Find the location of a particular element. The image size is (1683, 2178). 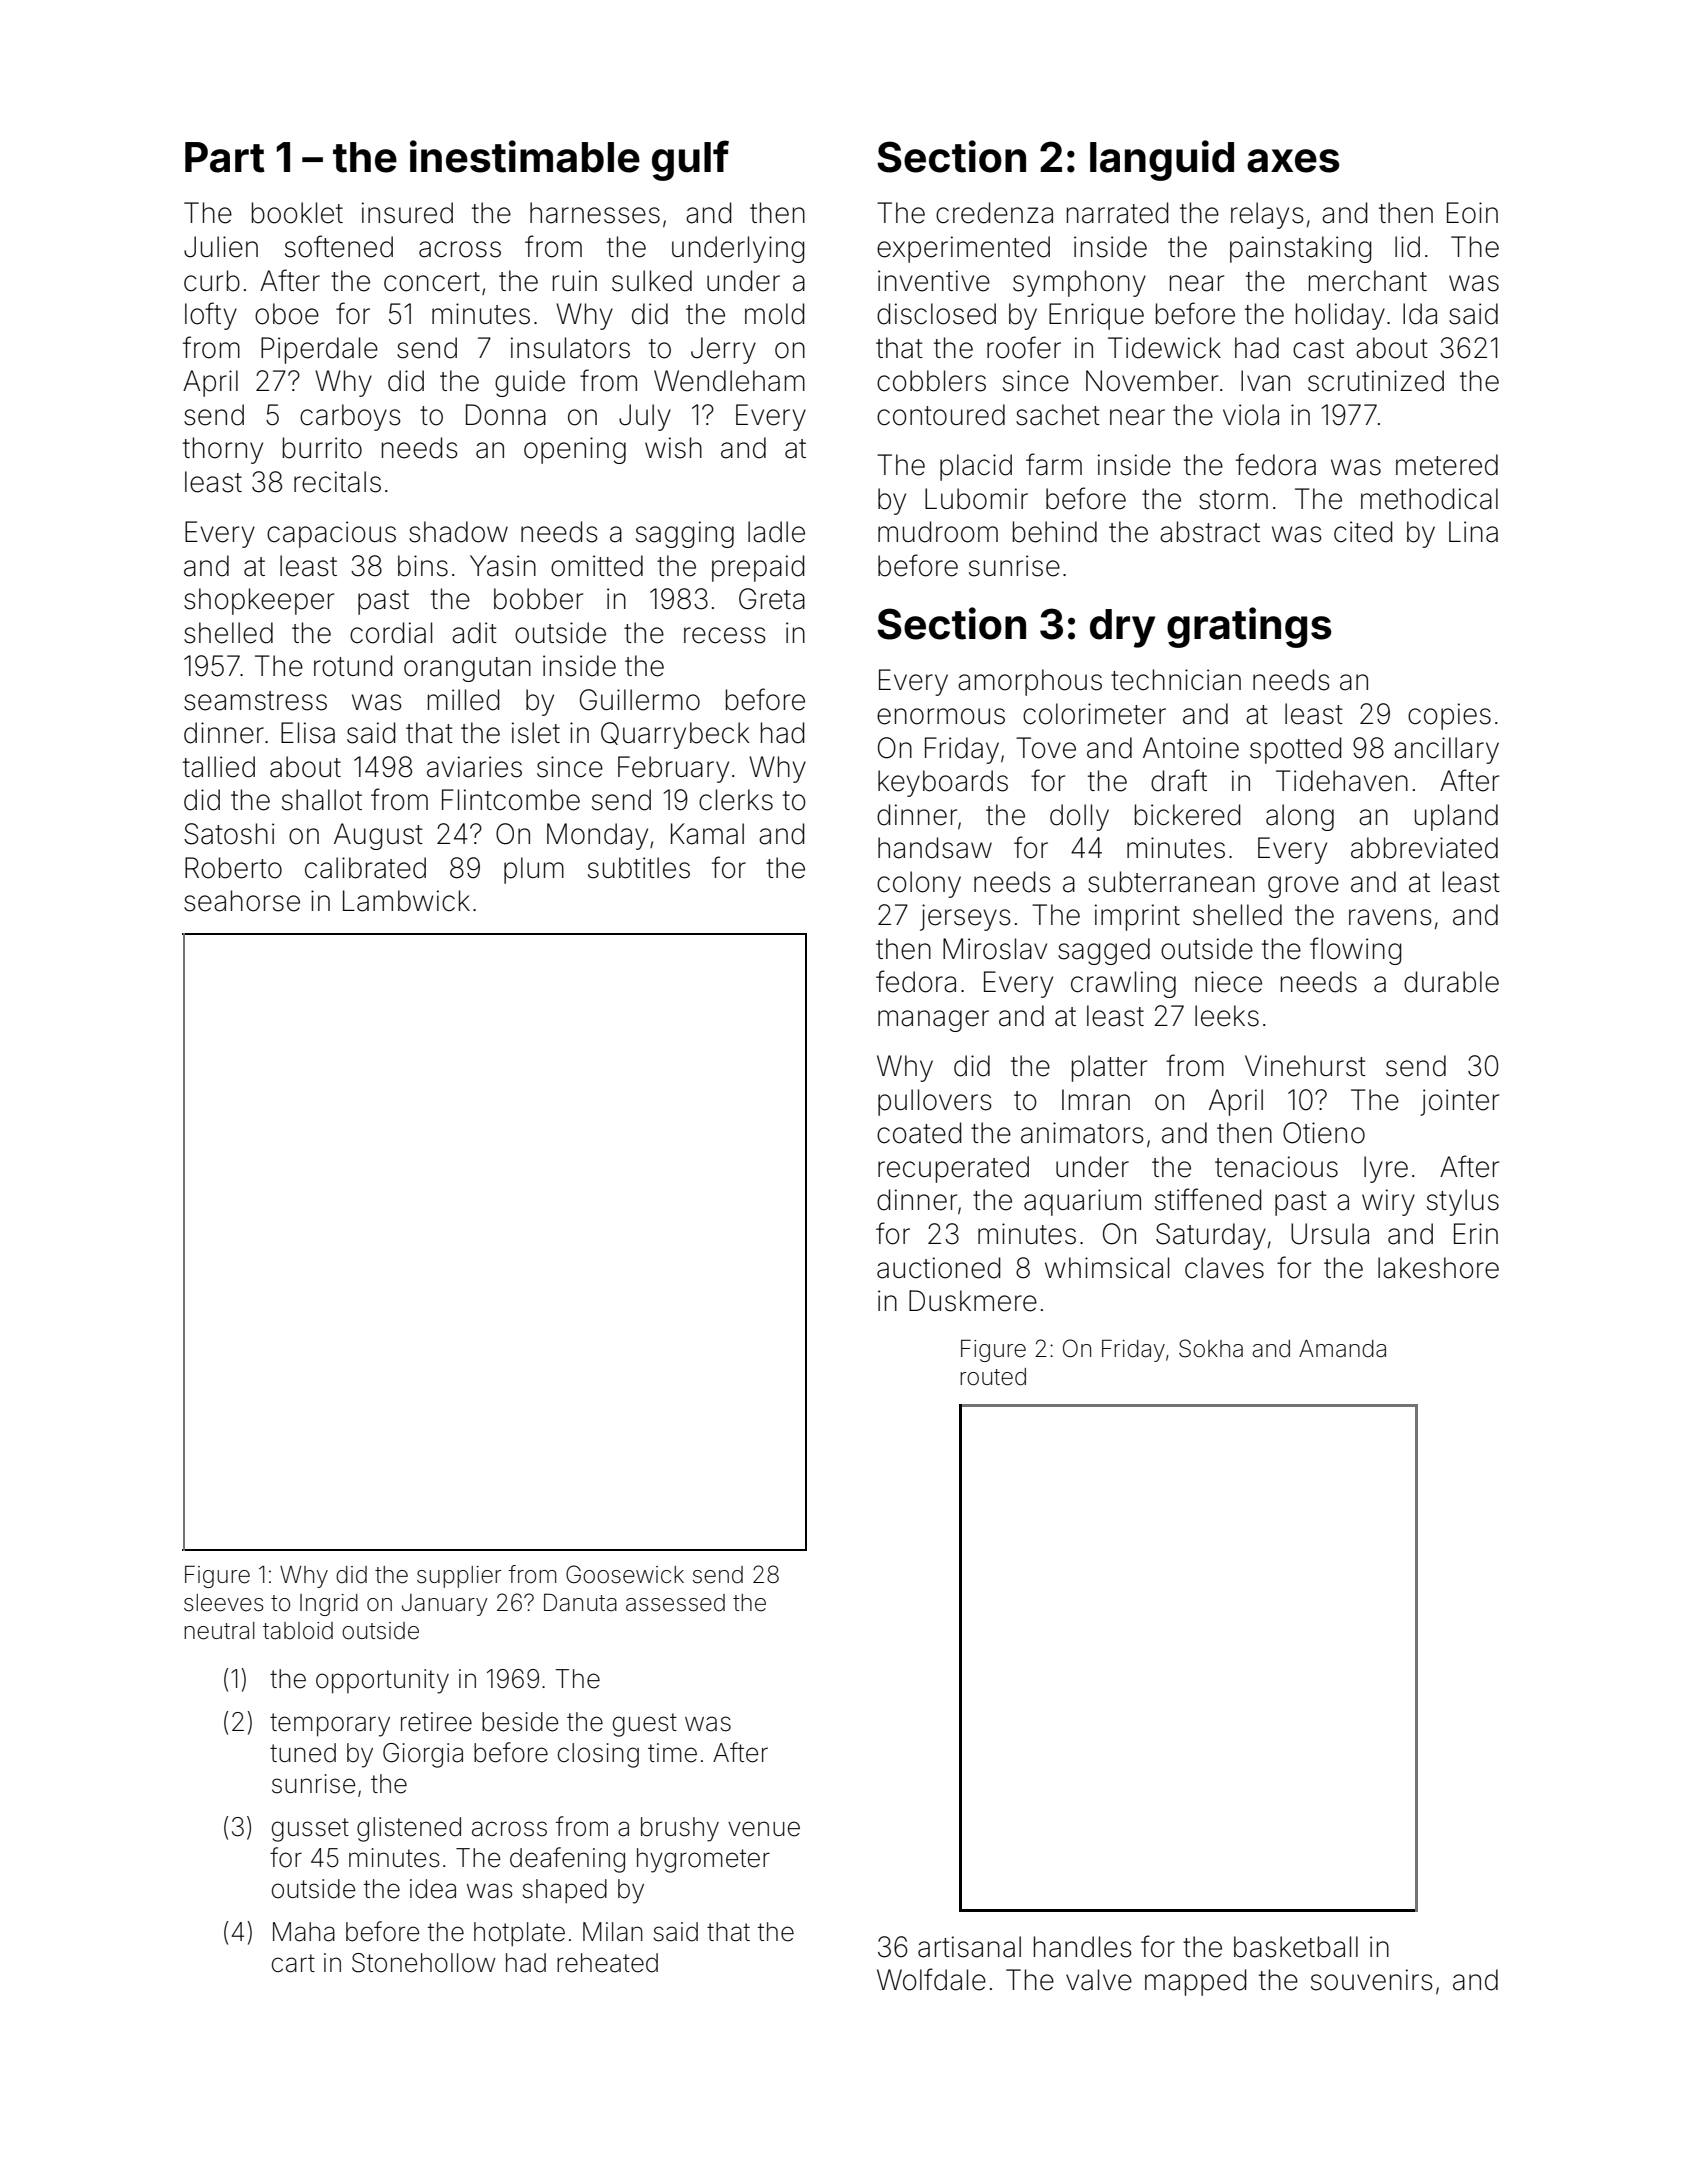

insured is located at coordinates (407, 213).
